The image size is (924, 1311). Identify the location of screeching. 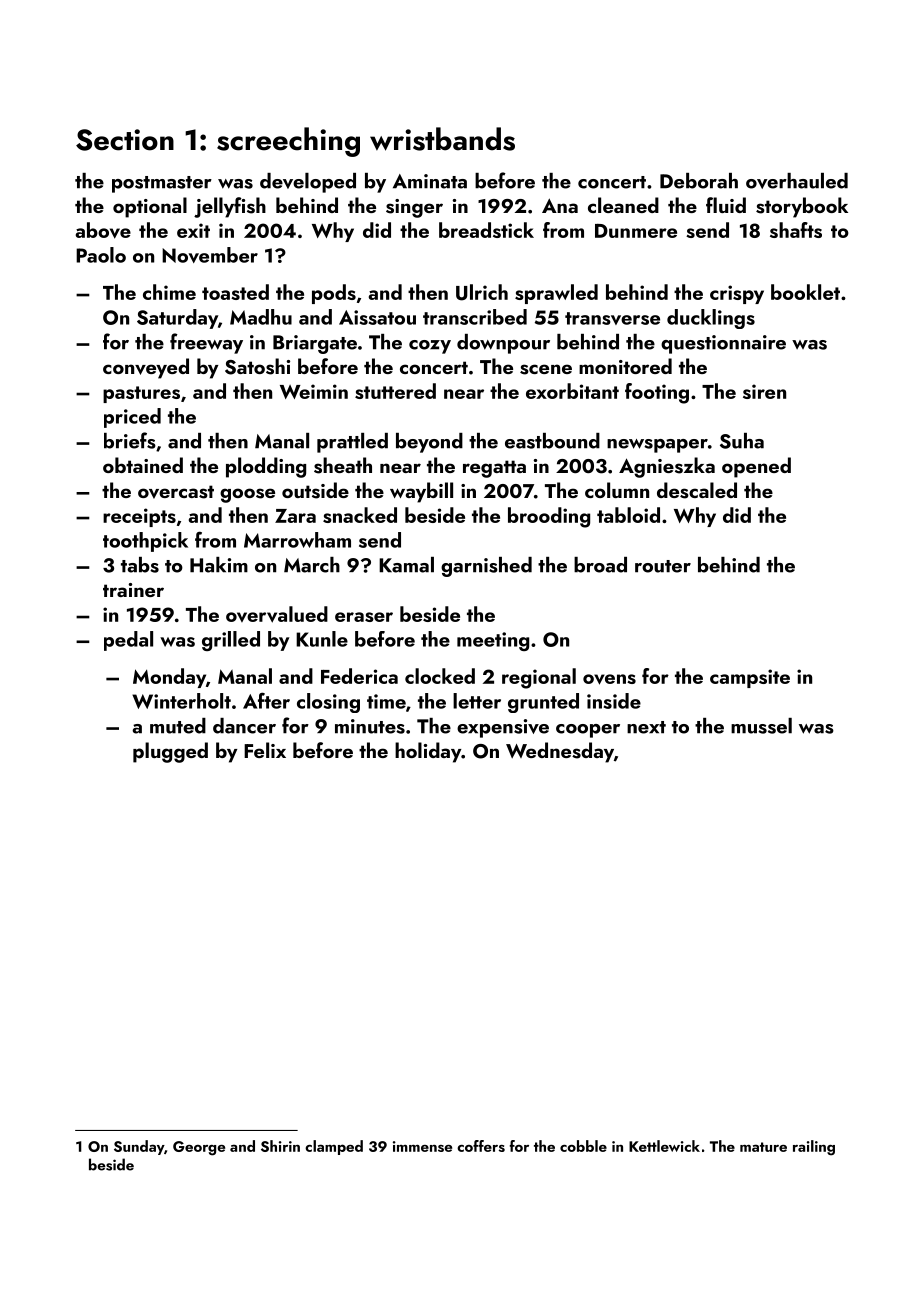
(288, 142).
